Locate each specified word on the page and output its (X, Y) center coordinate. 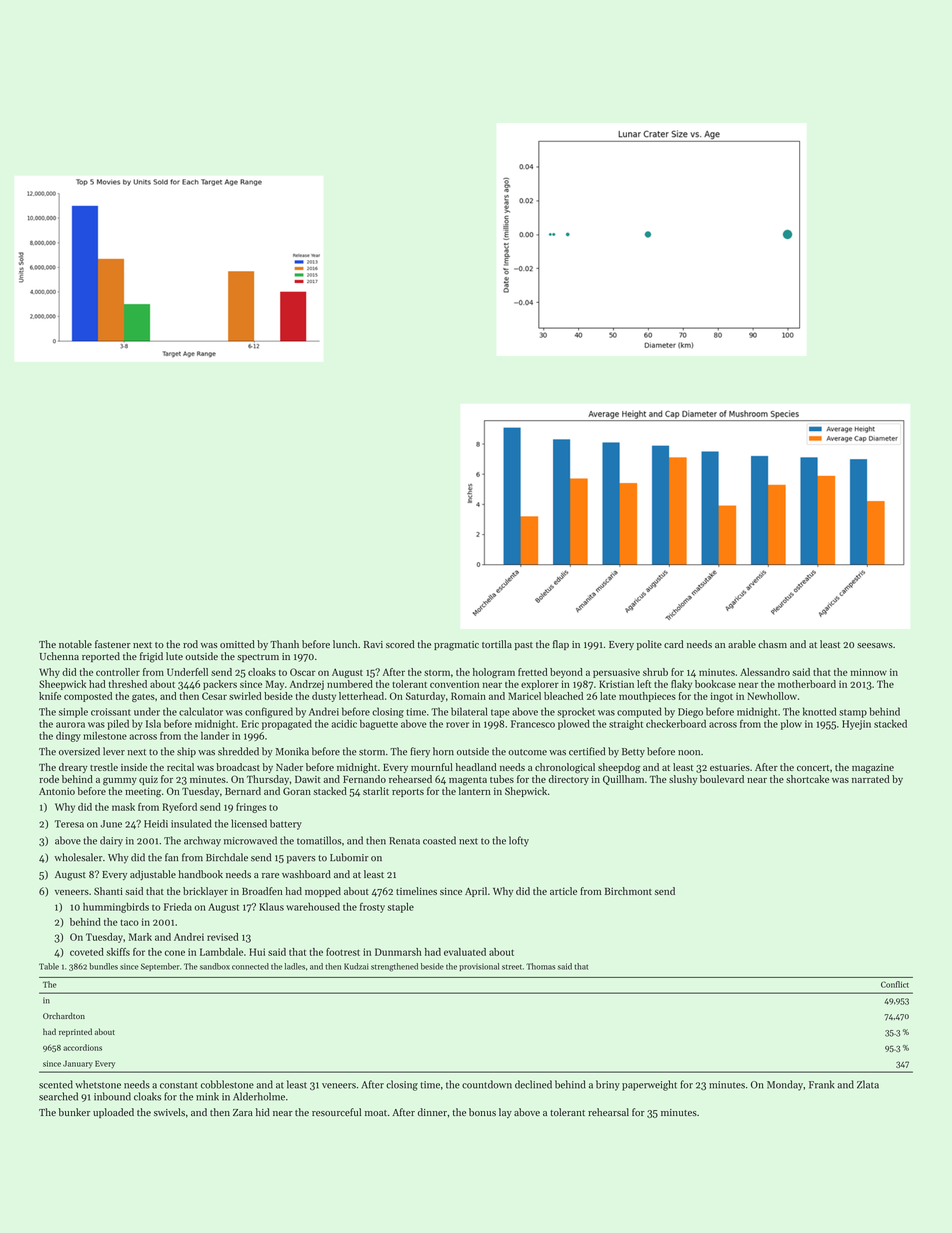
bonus (482, 1112)
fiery (420, 752)
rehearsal (608, 1112)
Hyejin (856, 725)
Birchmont (628, 891)
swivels (169, 1112)
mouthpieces (647, 697)
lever (114, 751)
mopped (323, 892)
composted (88, 697)
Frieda (178, 907)
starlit (376, 791)
